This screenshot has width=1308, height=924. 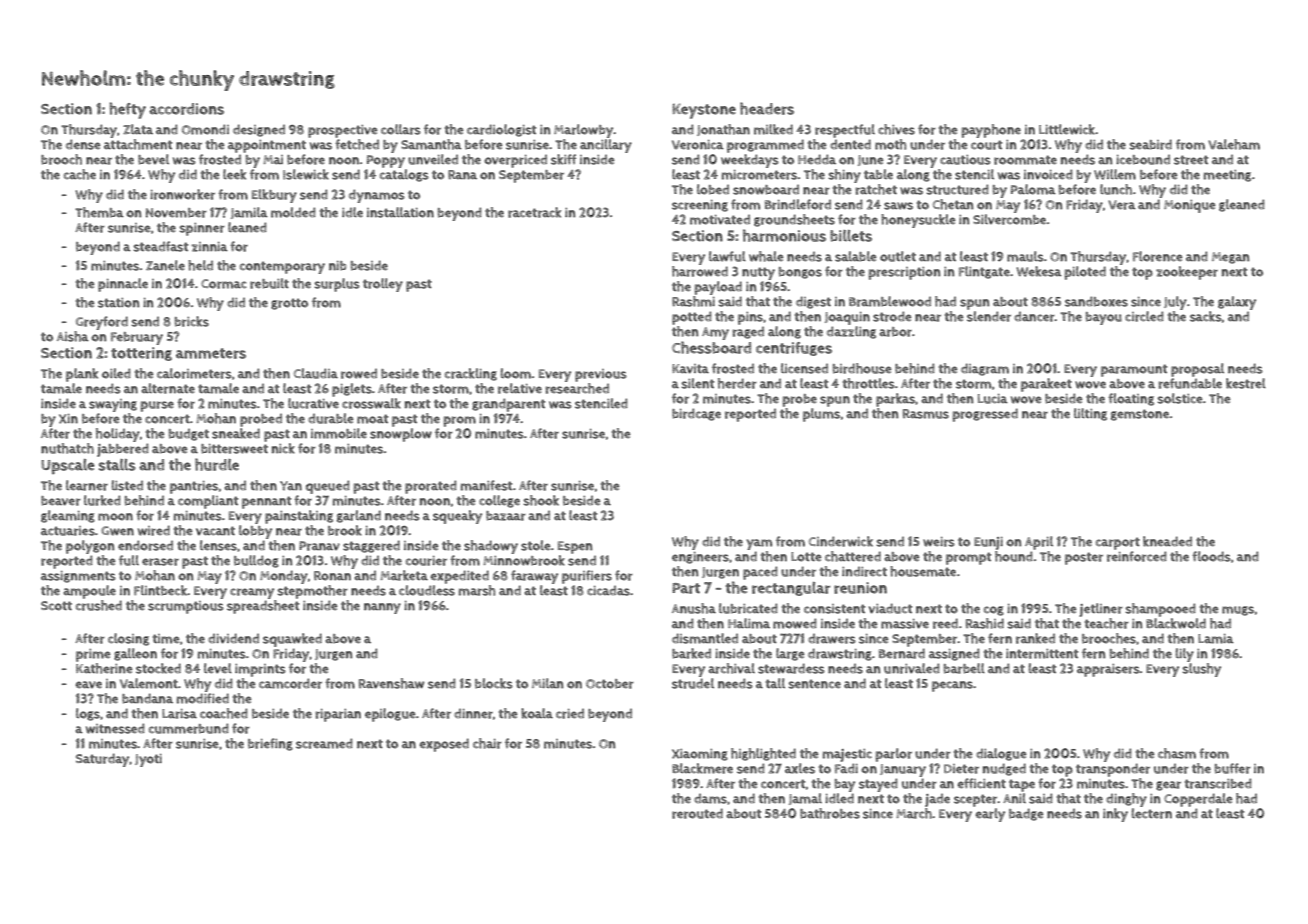 What do you see at coordinates (991, 131) in the screenshot?
I see `payphone` at bounding box center [991, 131].
